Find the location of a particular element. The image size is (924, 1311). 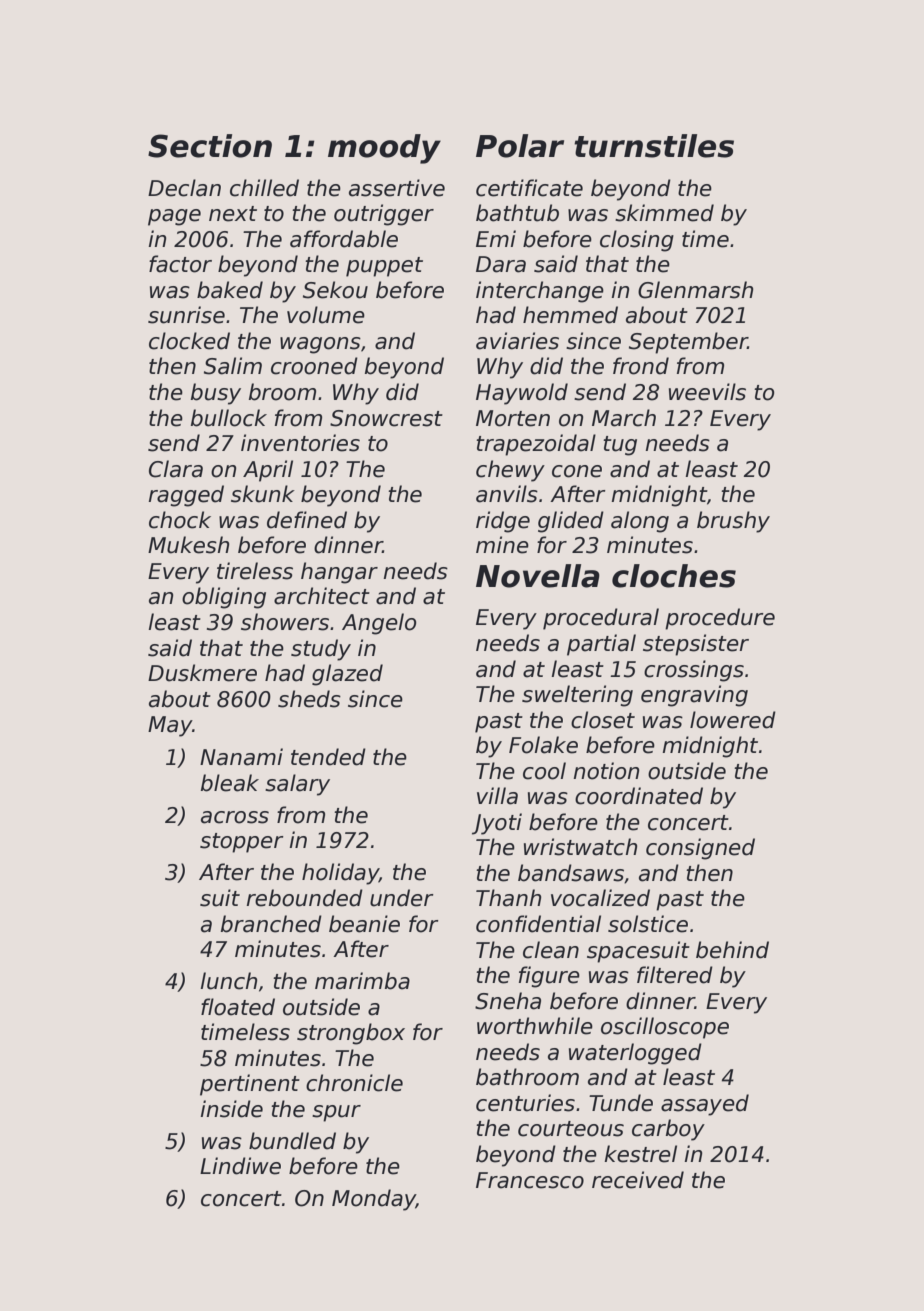

sunrise is located at coordinates (186, 315).
